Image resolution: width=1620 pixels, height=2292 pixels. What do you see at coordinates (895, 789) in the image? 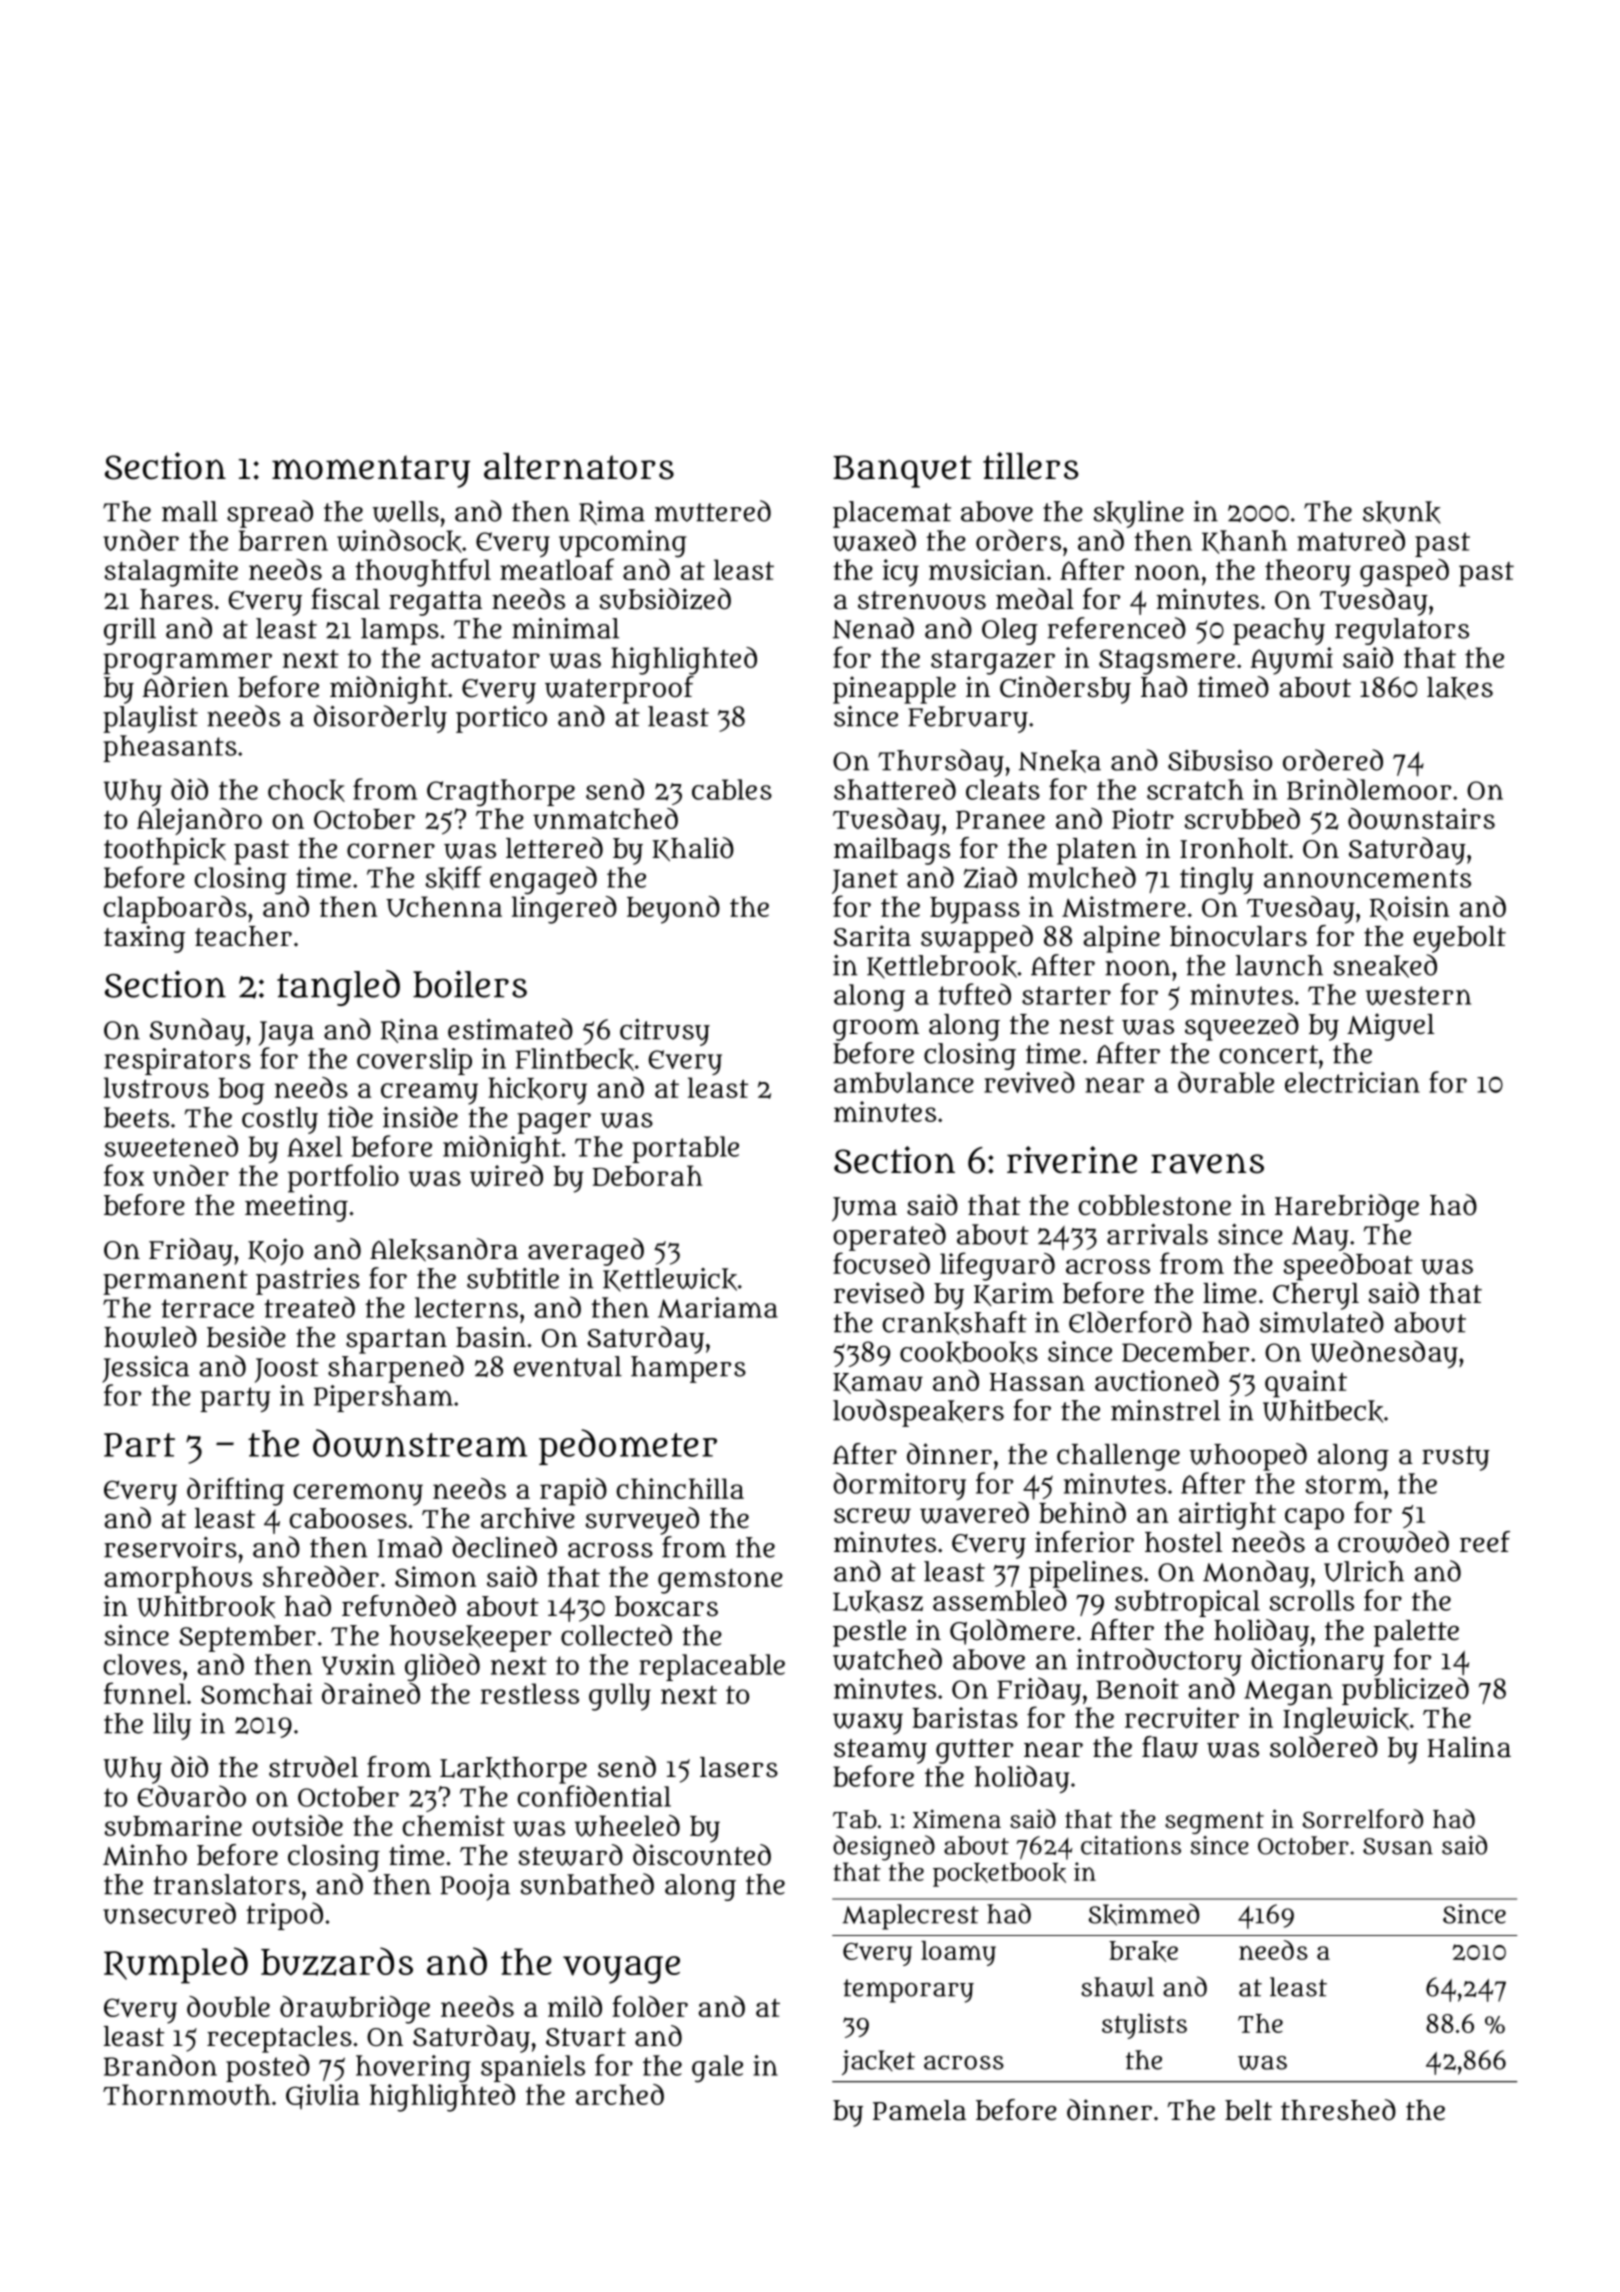
I see `shattered` at bounding box center [895, 789].
